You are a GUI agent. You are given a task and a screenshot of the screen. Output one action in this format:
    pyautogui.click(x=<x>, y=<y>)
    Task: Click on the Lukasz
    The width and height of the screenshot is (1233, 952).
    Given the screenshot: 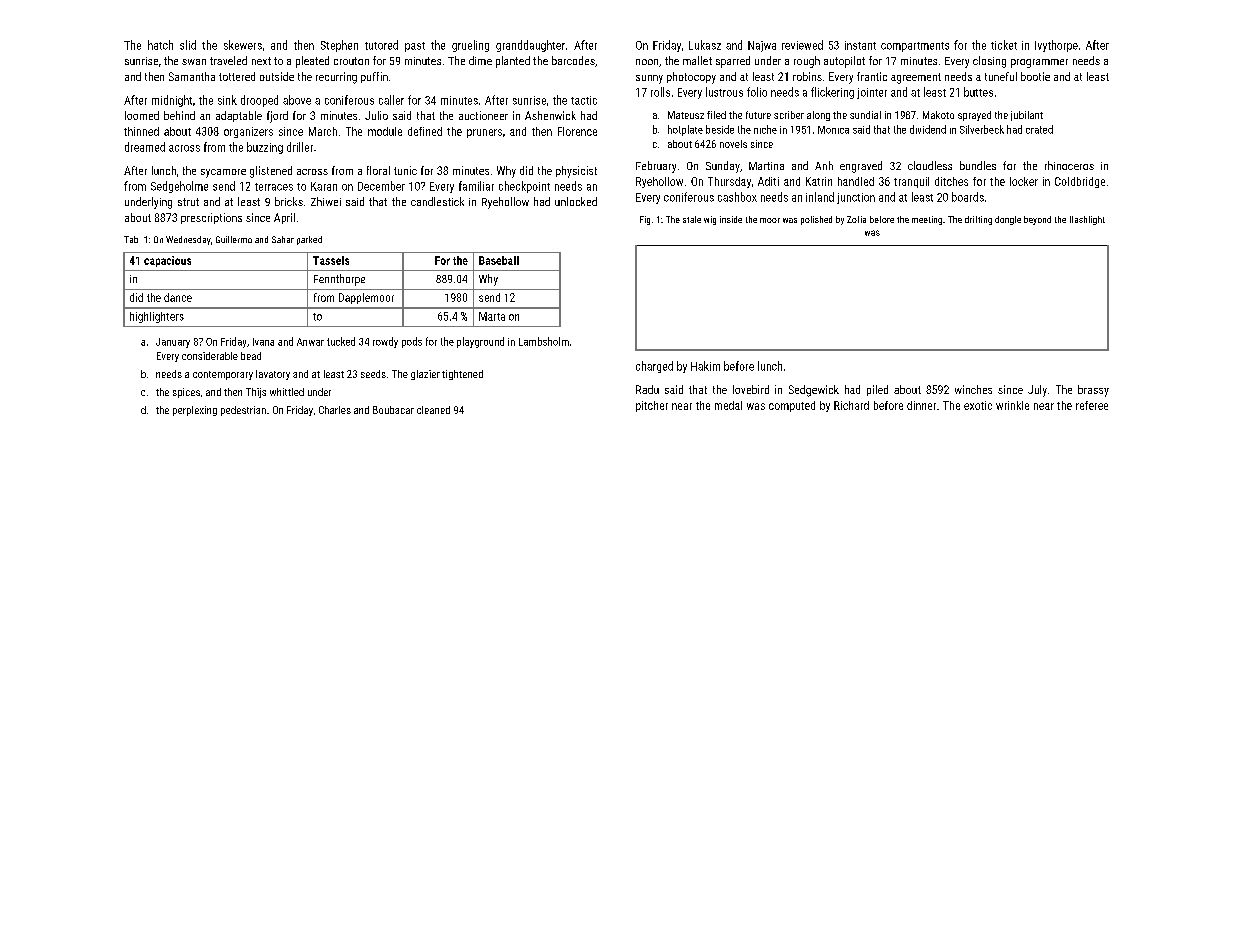 What is the action you would take?
    pyautogui.click(x=705, y=45)
